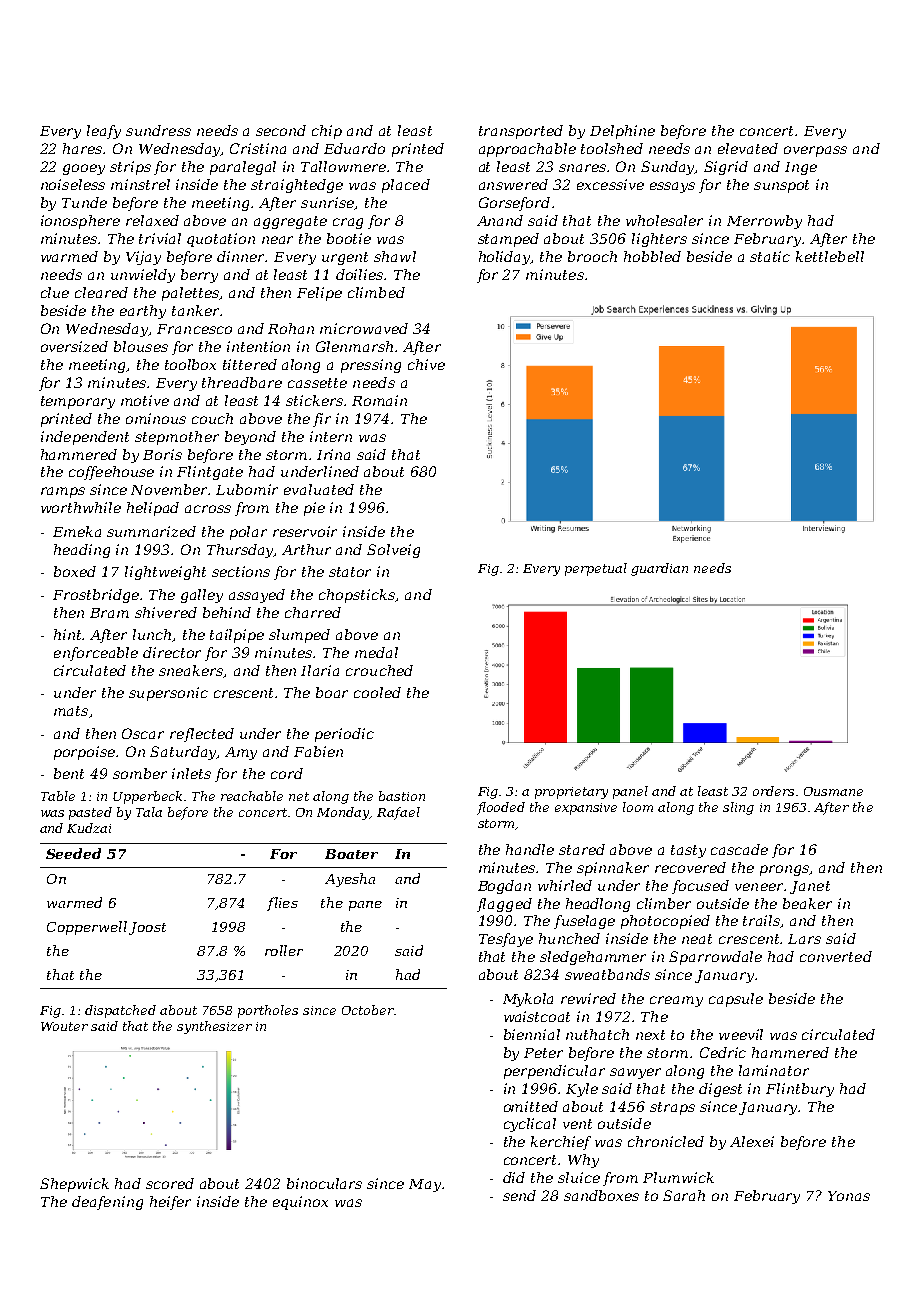 The height and width of the page is (1308, 924). I want to click on ramps, so click(63, 492).
